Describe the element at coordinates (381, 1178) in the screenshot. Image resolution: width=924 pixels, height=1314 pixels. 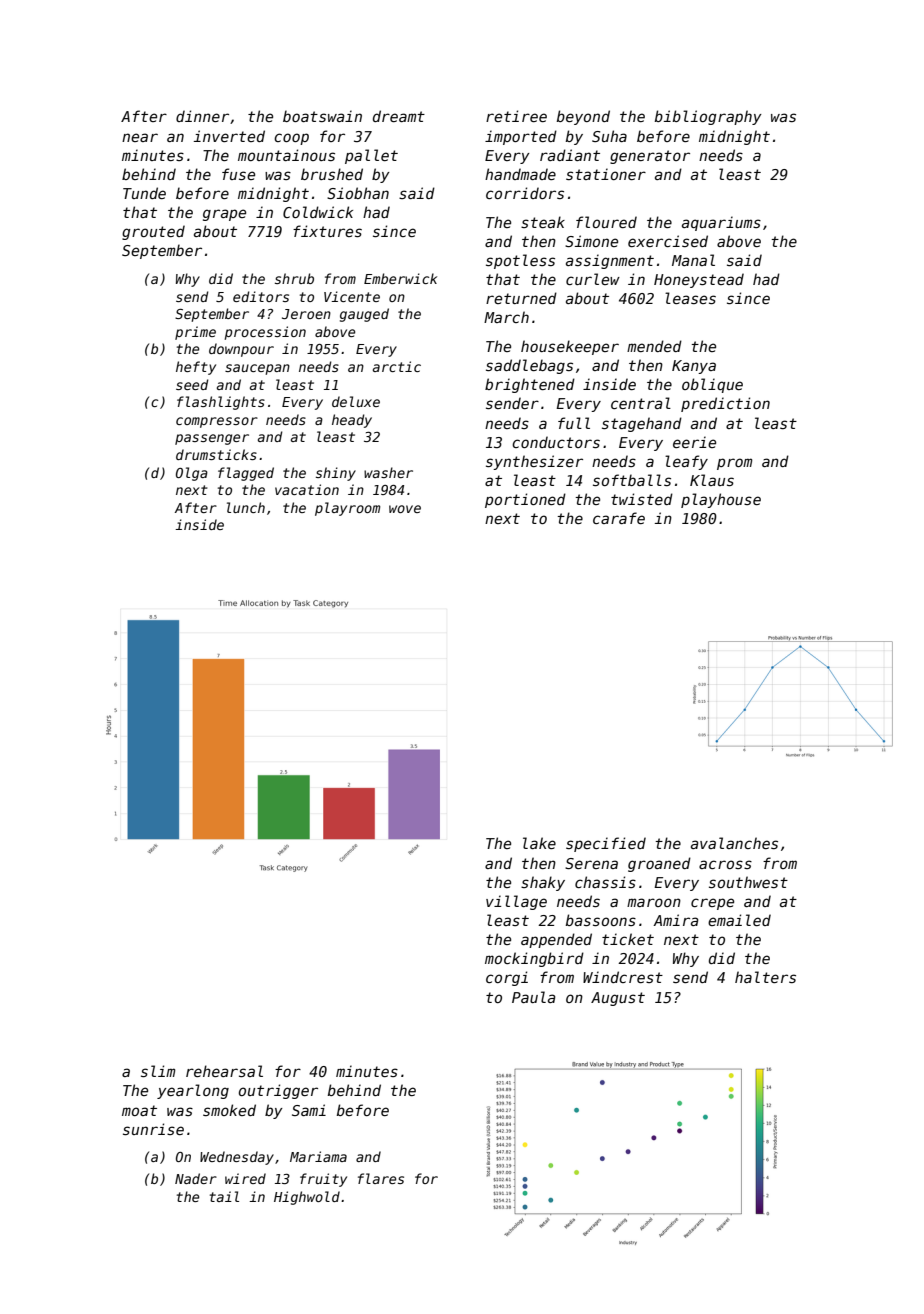
I see `flares` at that location.
